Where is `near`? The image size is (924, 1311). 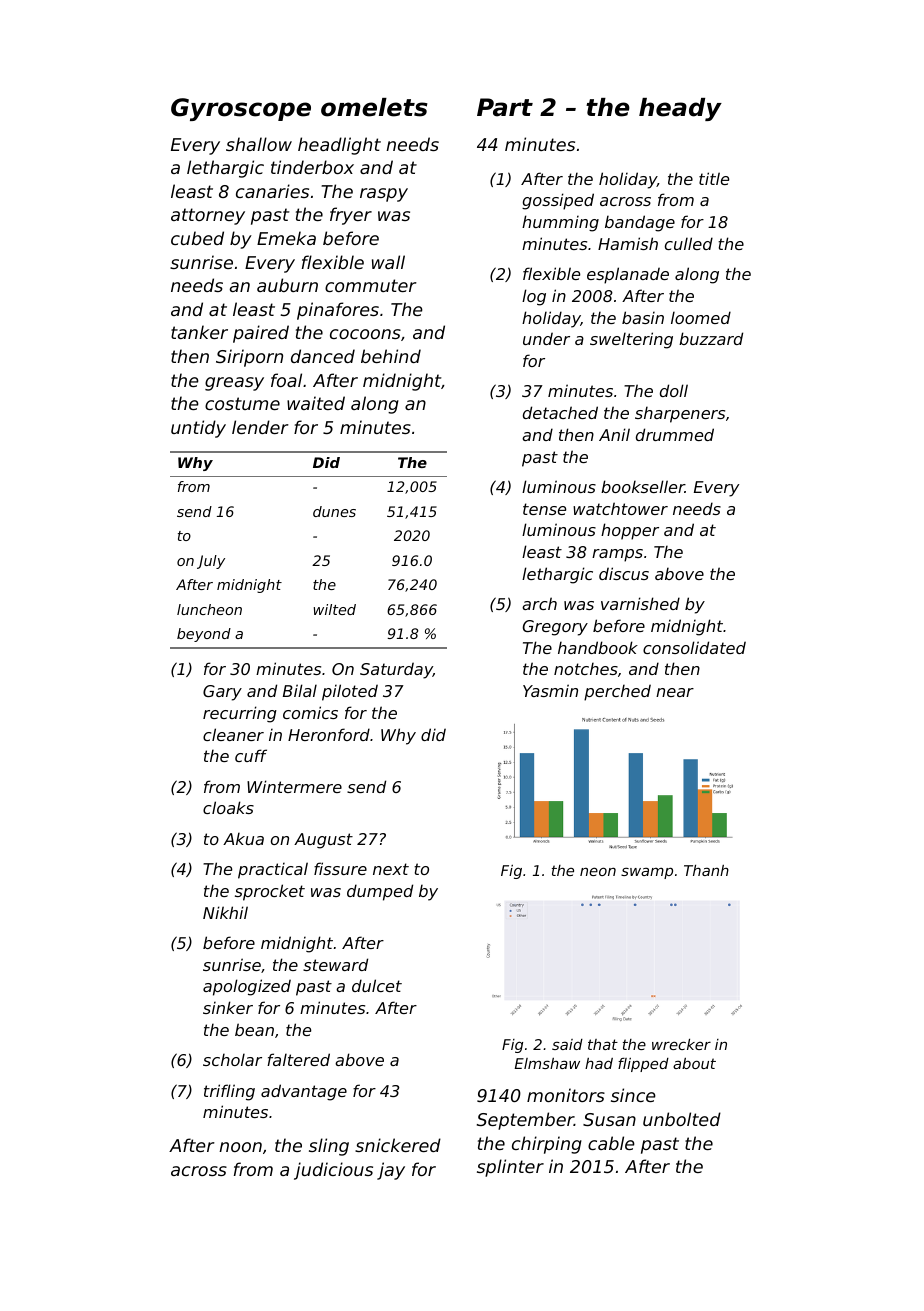 near is located at coordinates (675, 692).
